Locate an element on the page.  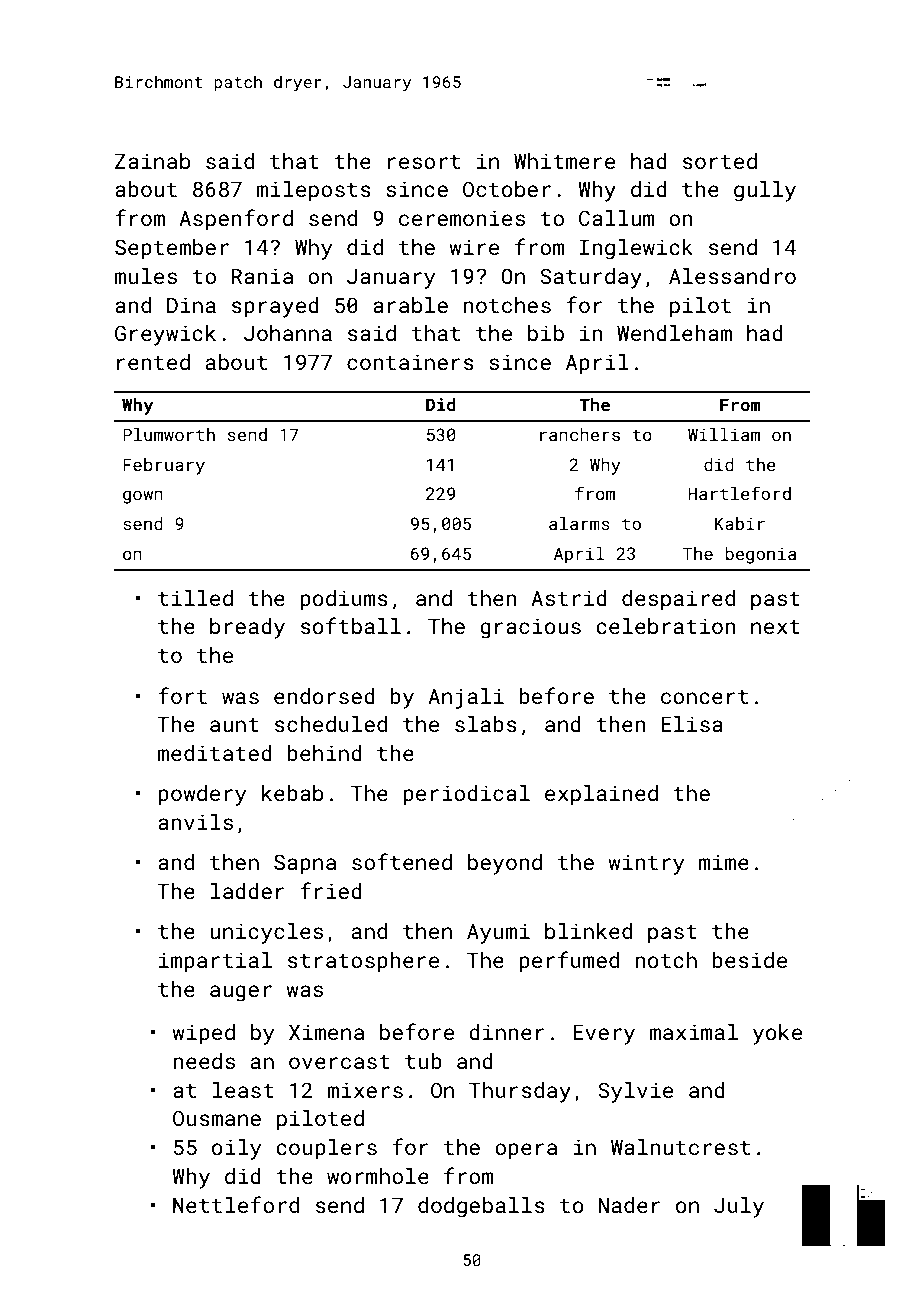
yoke is located at coordinates (777, 1034).
